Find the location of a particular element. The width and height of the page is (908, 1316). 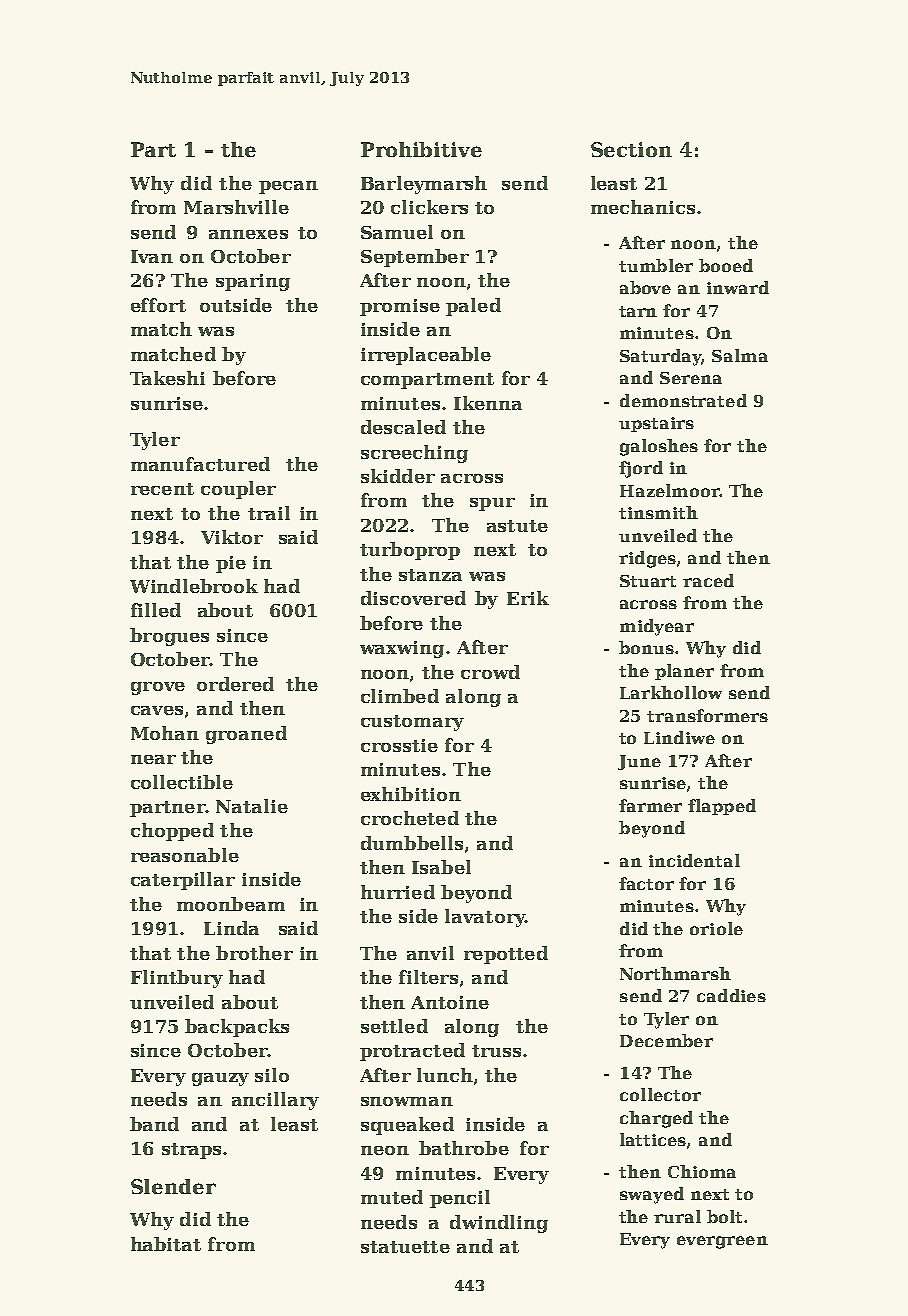

skidder is located at coordinates (398, 476).
